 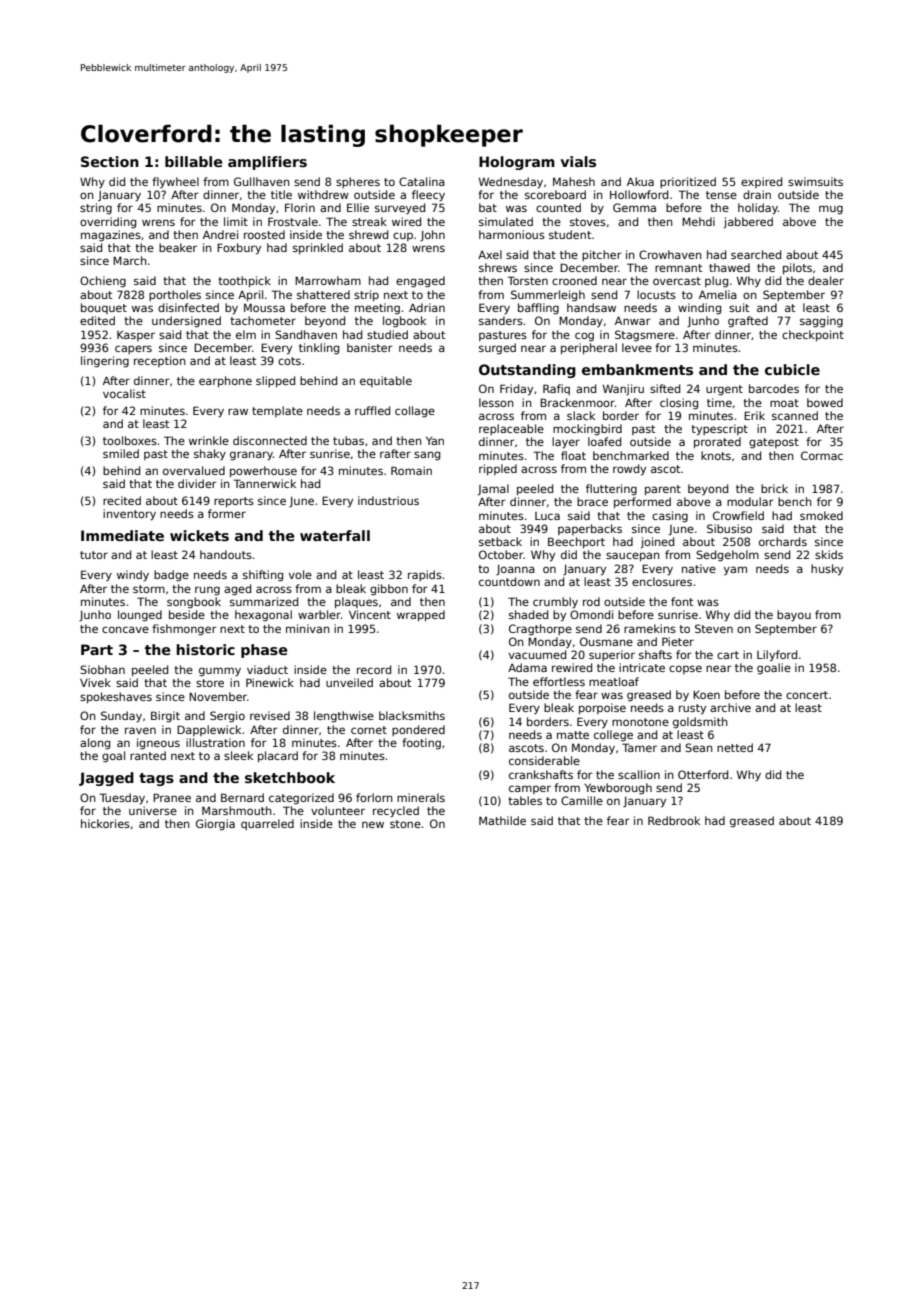 I want to click on wrapped, so click(x=421, y=615).
